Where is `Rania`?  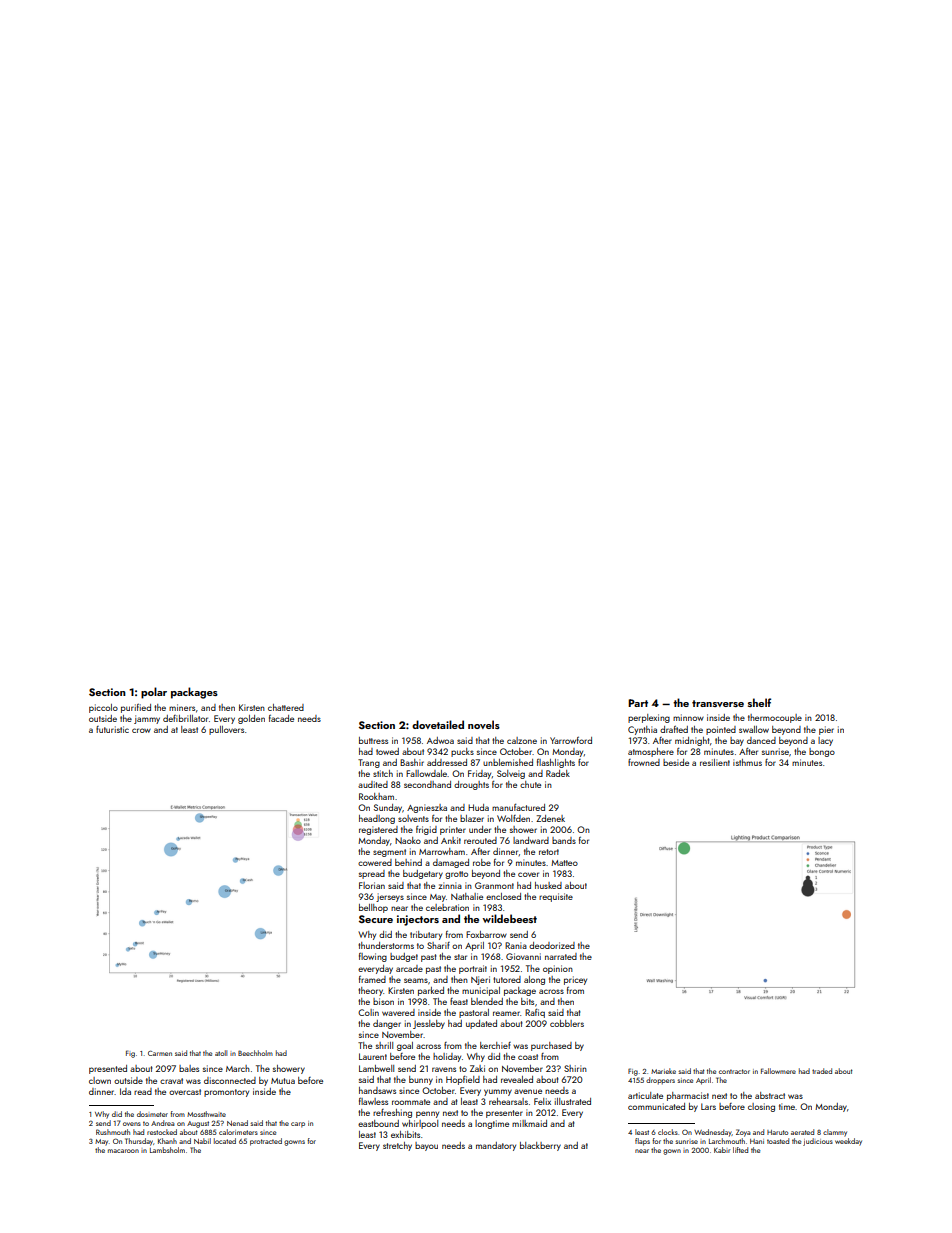
Rania is located at coordinates (516, 945).
